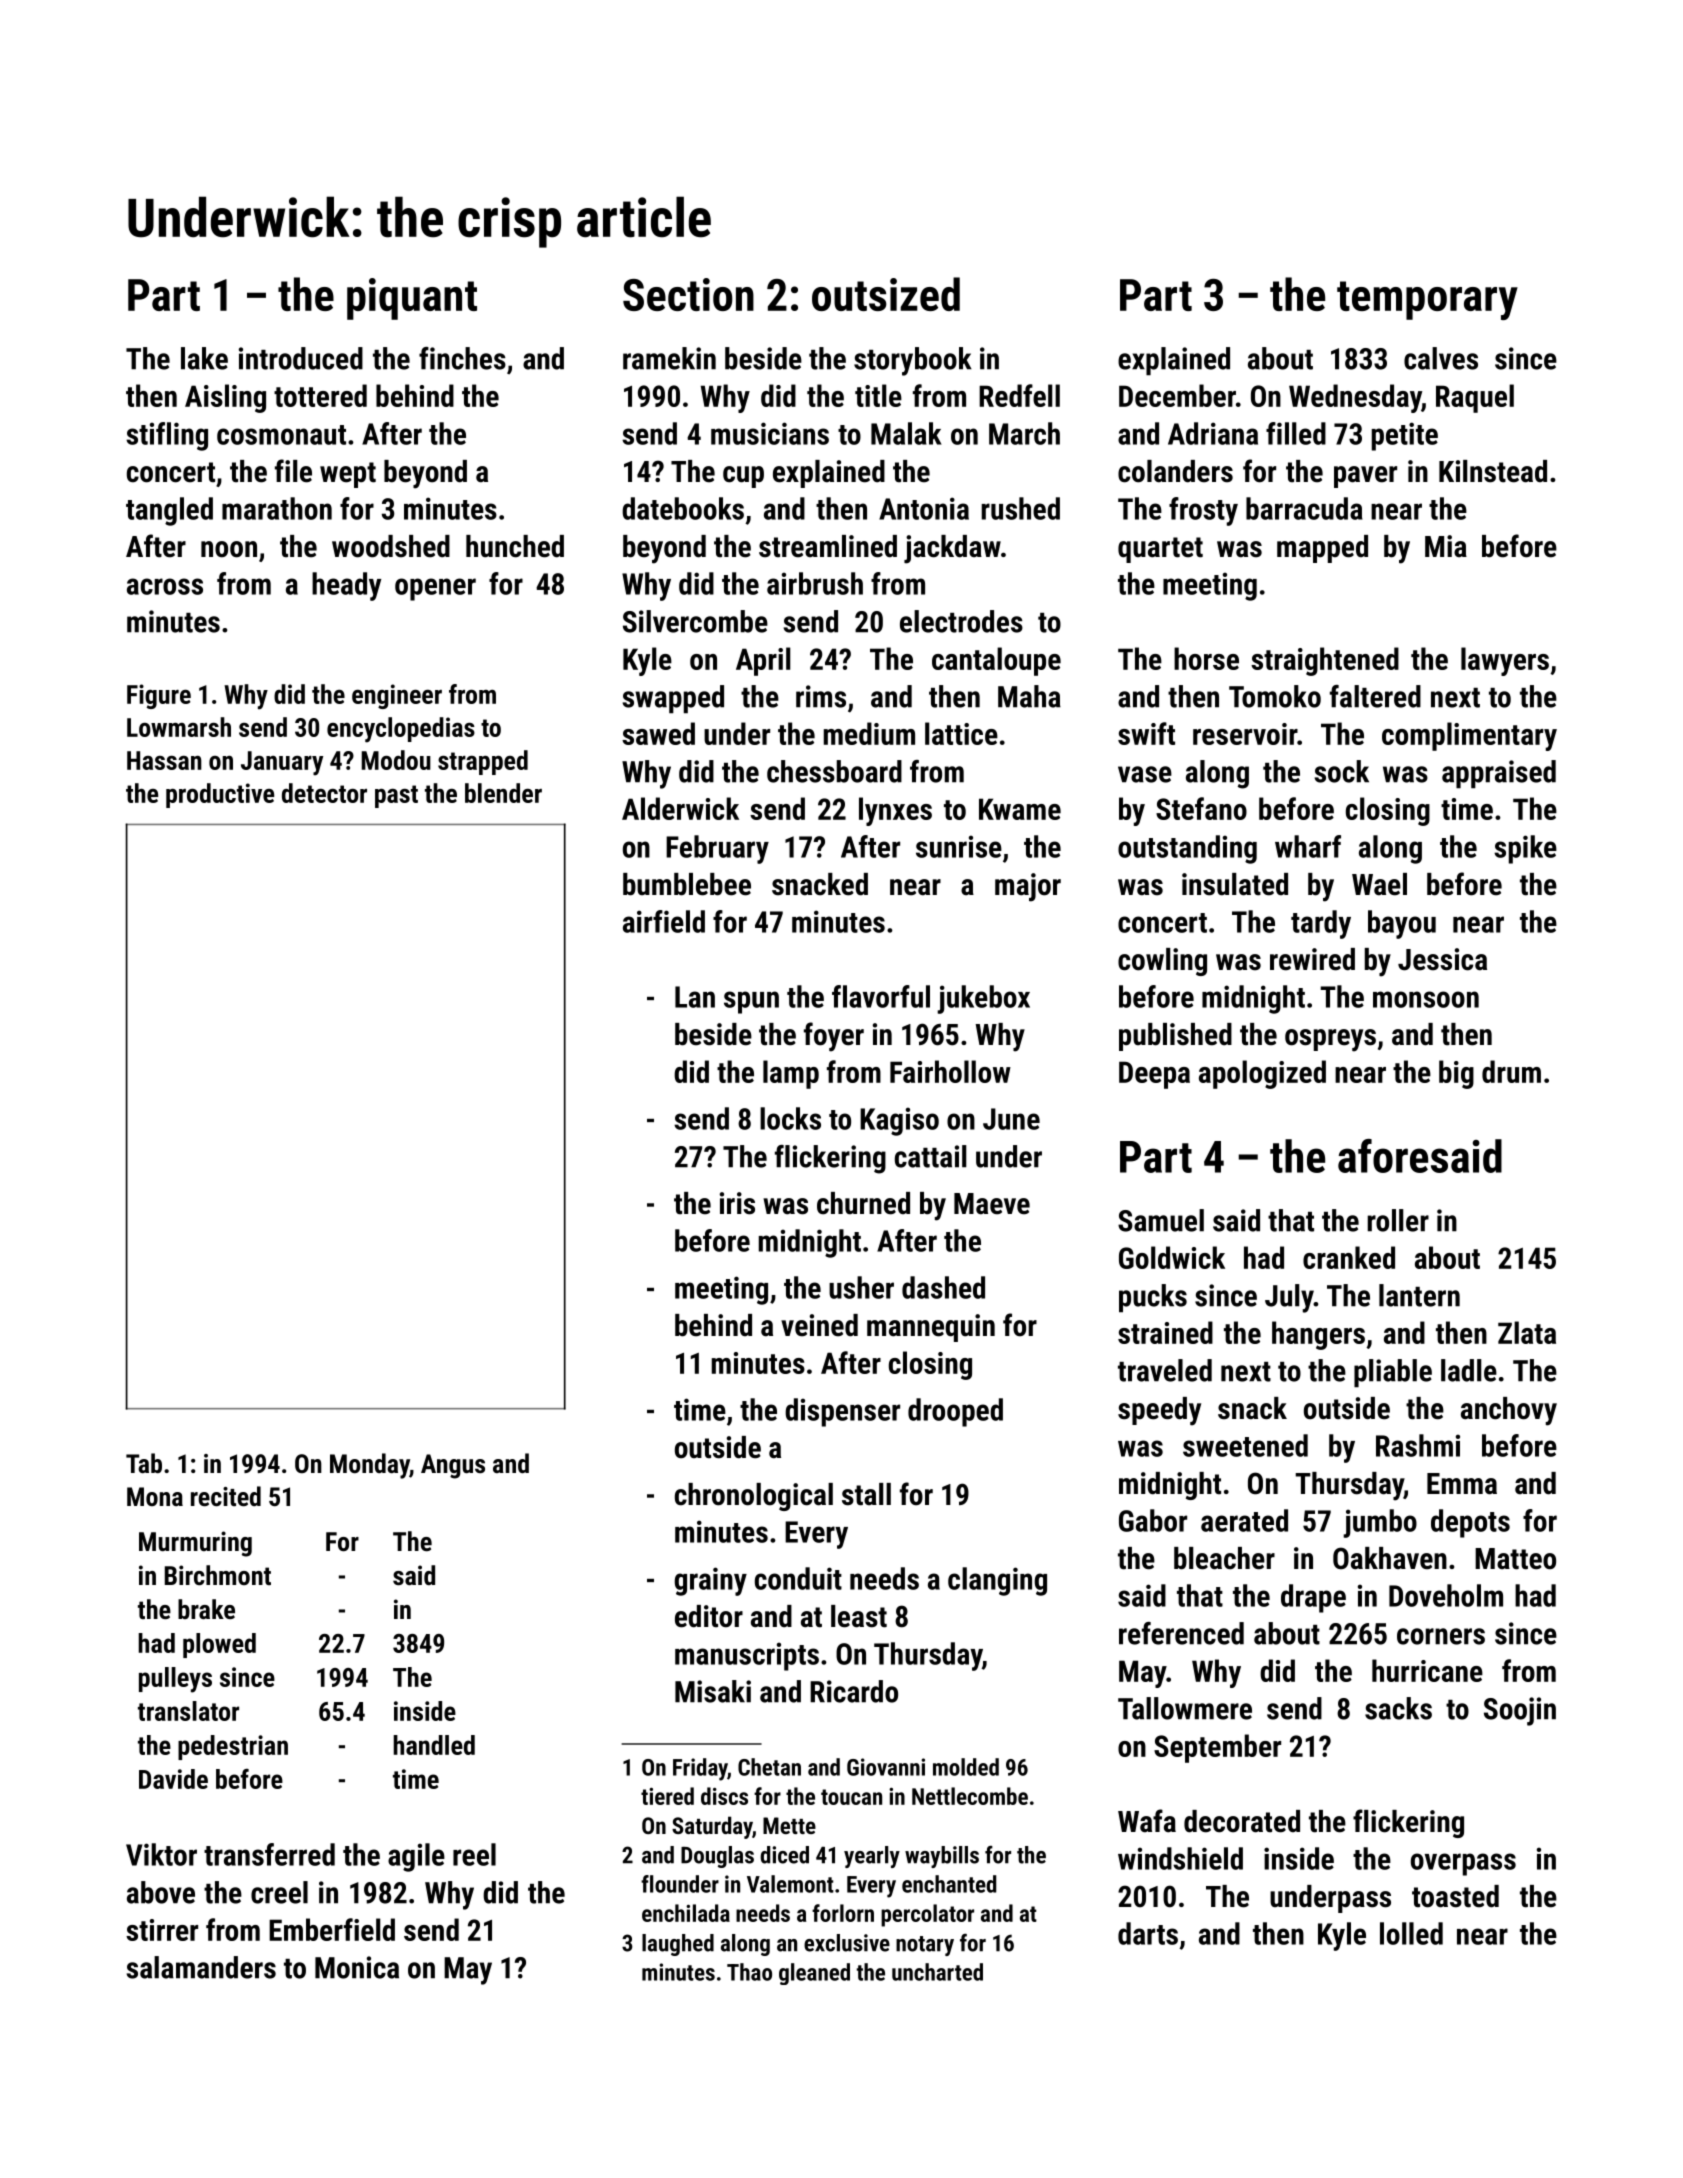 This page has width=1683, height=2178. I want to click on Jessica, so click(1442, 959).
